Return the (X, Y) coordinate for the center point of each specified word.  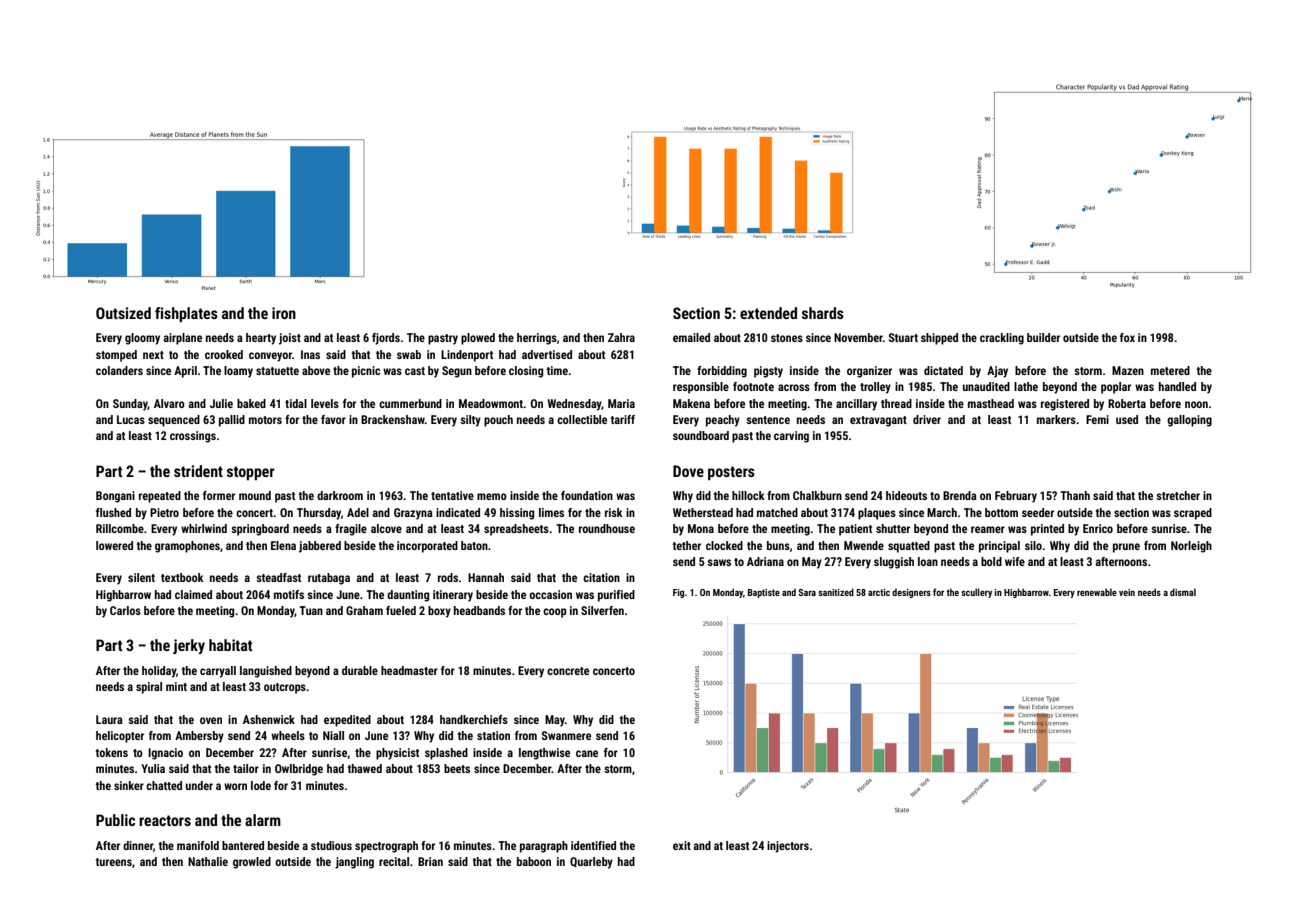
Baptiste (764, 593)
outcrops (285, 688)
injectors (788, 847)
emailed (691, 337)
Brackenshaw (393, 419)
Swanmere (566, 735)
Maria (621, 403)
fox (1127, 337)
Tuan (311, 610)
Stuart (903, 337)
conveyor (270, 357)
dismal (1183, 592)
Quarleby (591, 863)
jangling (354, 863)
